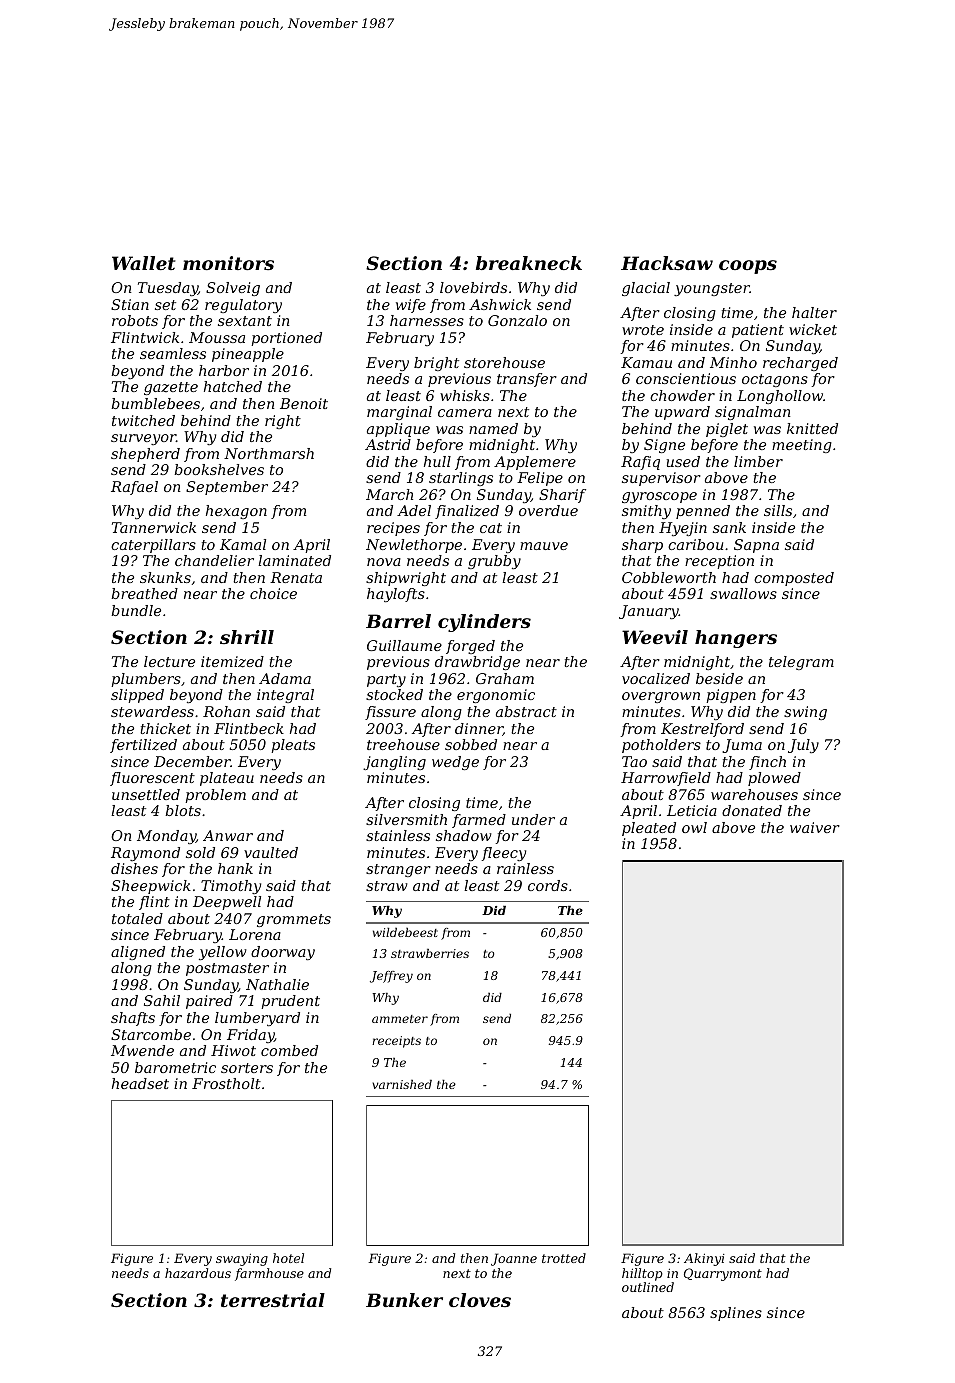 This screenshot has height=1383, width=955. I want to click on Stian, so click(130, 304).
